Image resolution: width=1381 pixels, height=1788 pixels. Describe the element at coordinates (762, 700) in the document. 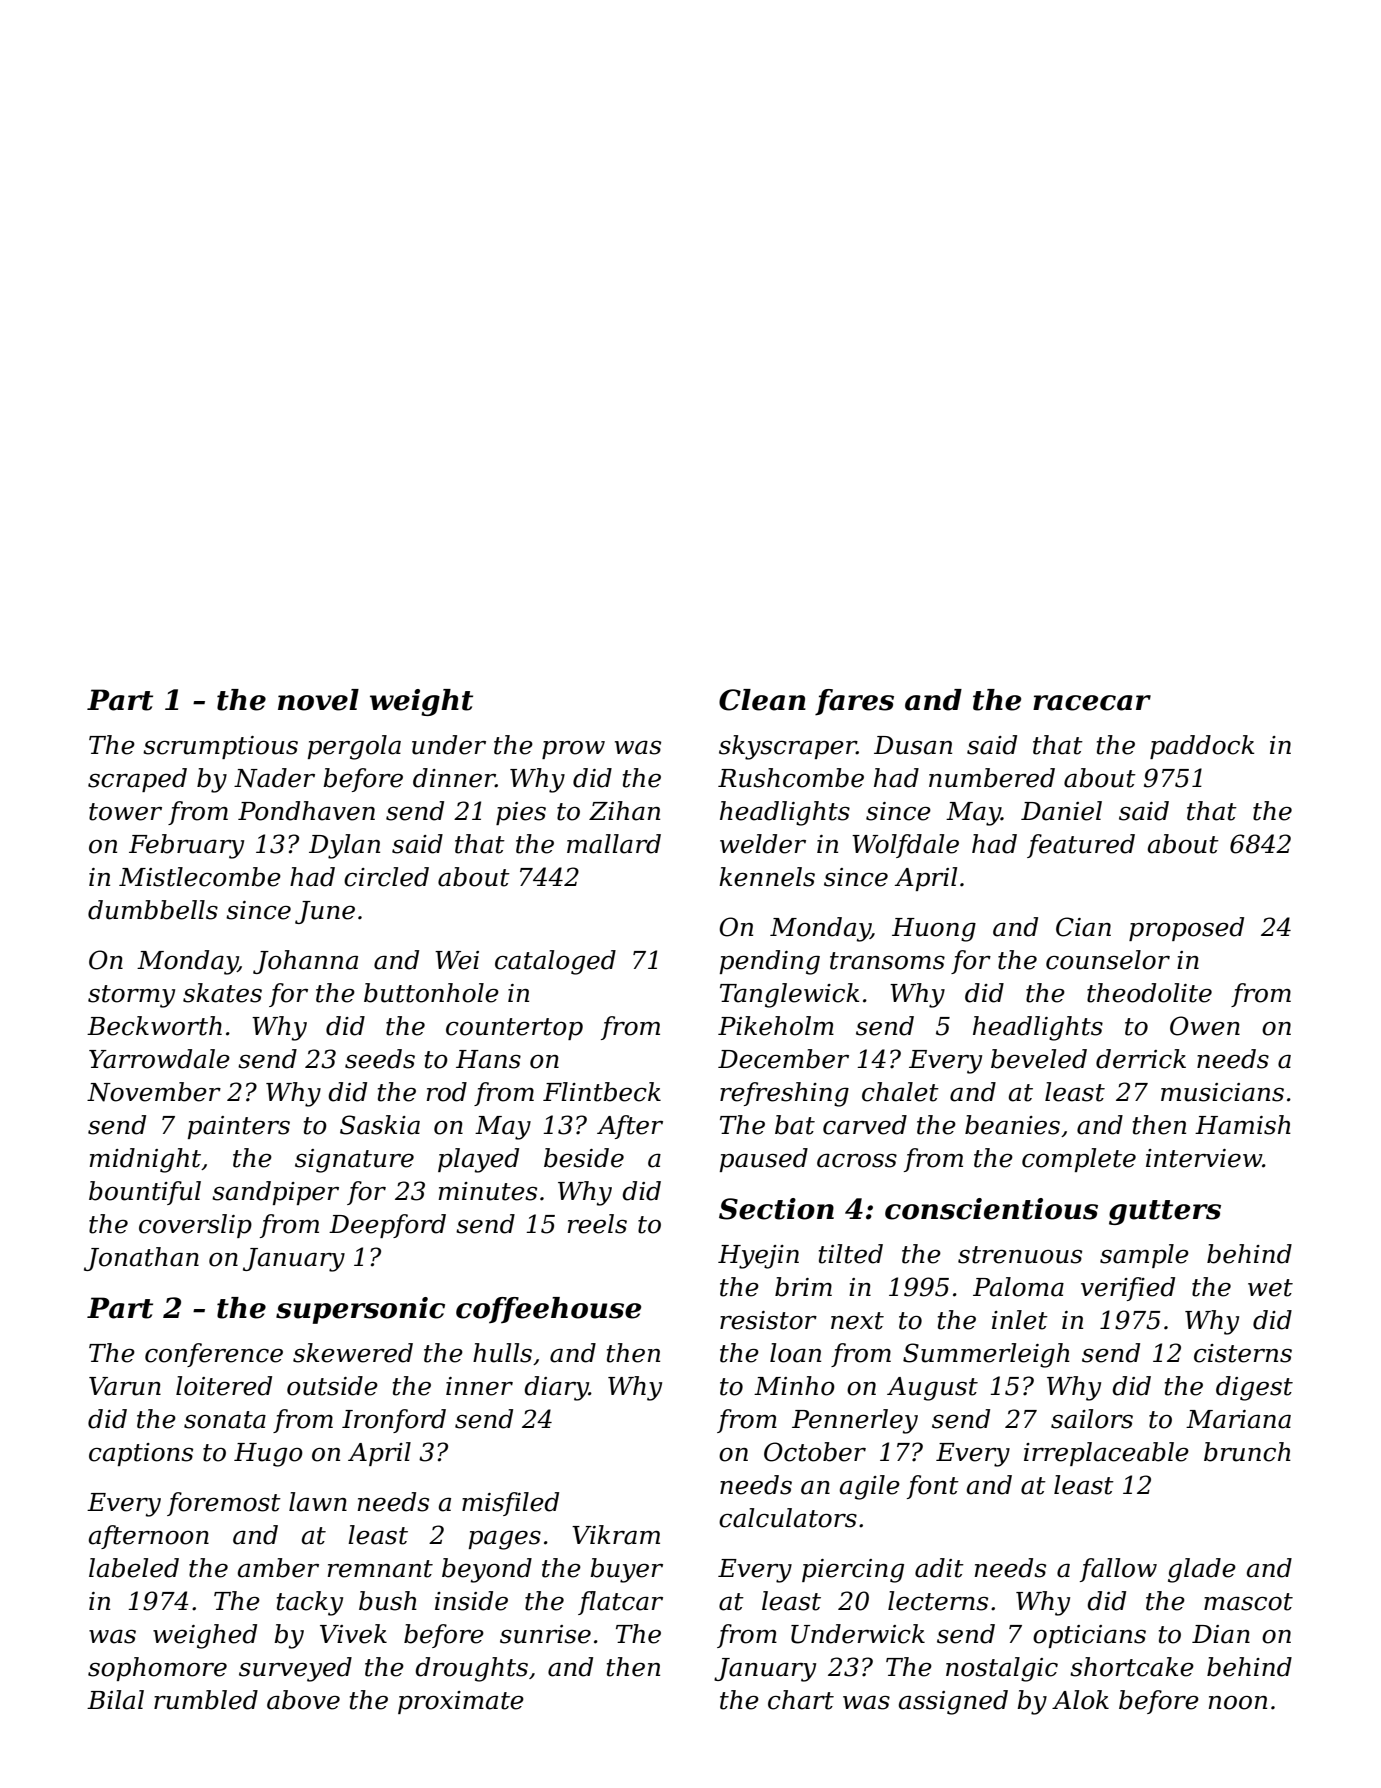

I see `Clean` at that location.
